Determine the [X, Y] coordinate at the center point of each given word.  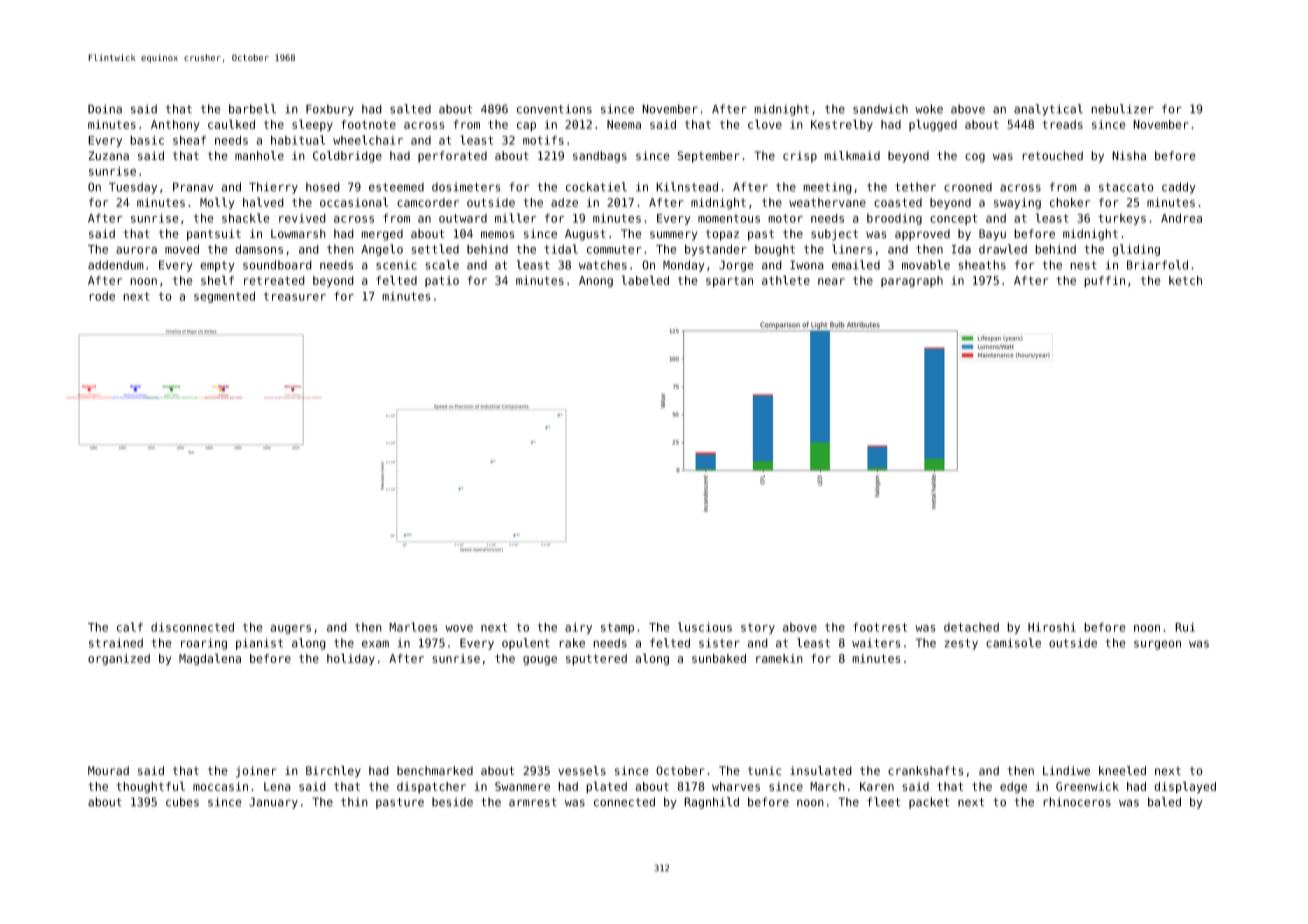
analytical [1048, 110]
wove [459, 628]
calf [130, 627]
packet [929, 803]
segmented [224, 297]
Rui [1185, 627]
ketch [1185, 280]
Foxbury [330, 110]
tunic [765, 771]
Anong [596, 282]
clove [765, 124]
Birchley [333, 772]
